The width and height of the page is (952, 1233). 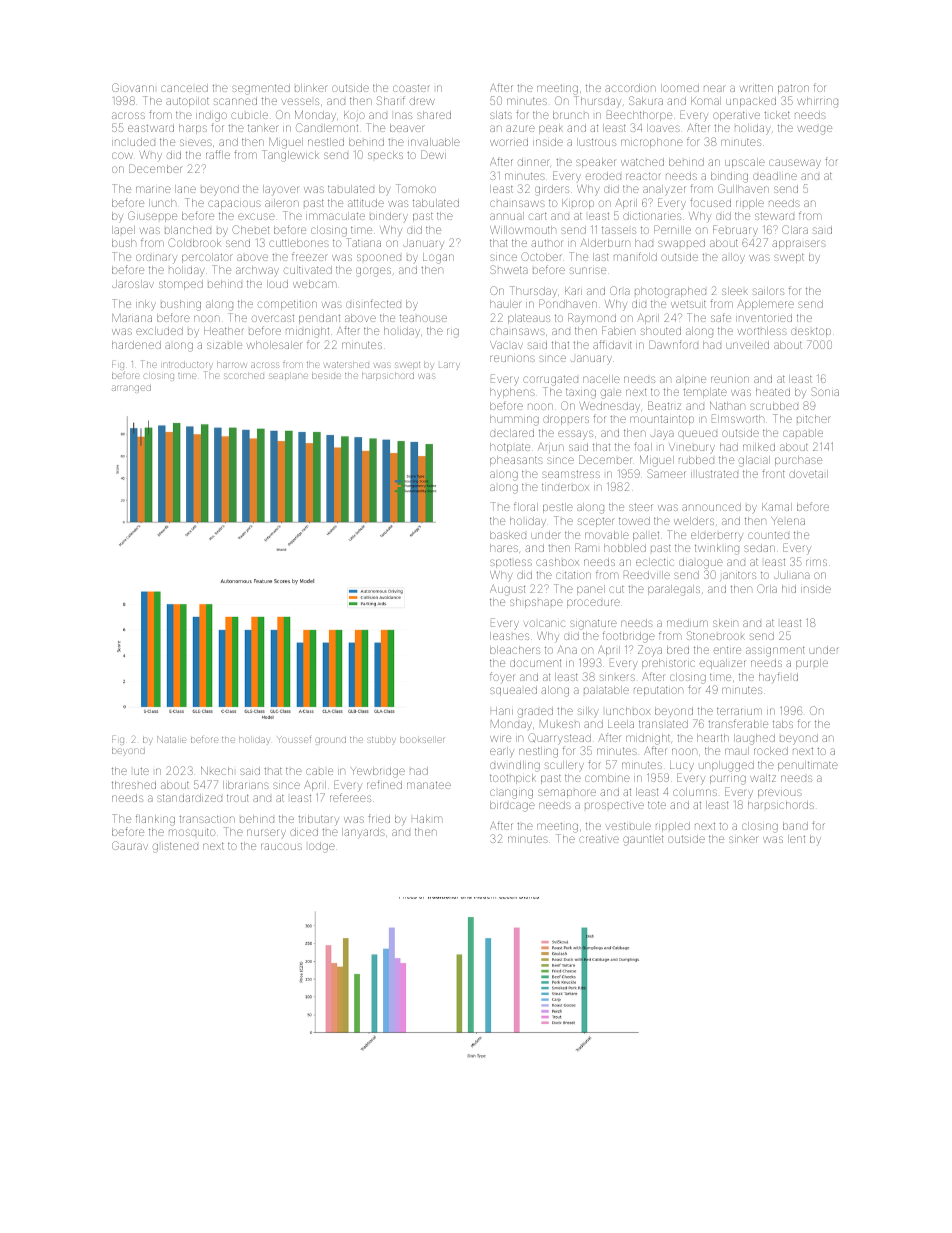 I want to click on hid, so click(x=789, y=589).
